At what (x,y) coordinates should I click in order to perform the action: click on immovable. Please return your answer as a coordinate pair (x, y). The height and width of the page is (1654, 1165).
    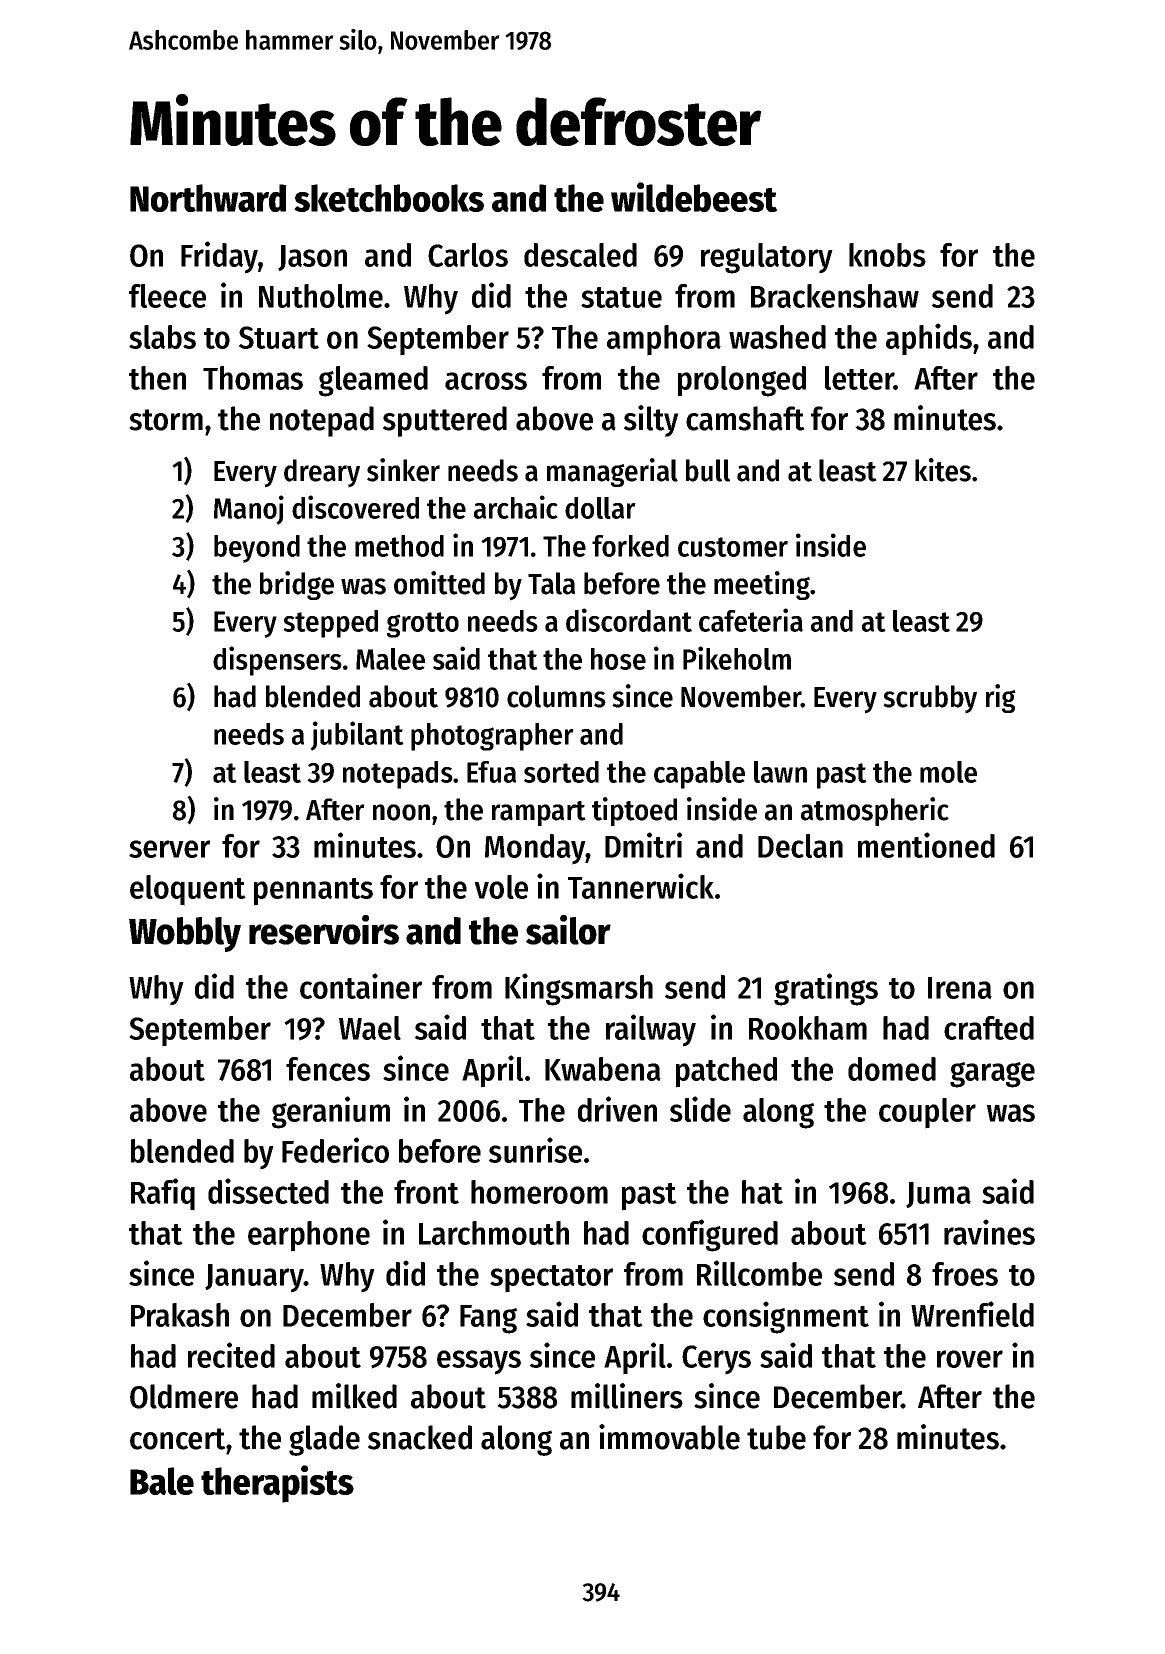
    Looking at the image, I should click on (669, 1437).
